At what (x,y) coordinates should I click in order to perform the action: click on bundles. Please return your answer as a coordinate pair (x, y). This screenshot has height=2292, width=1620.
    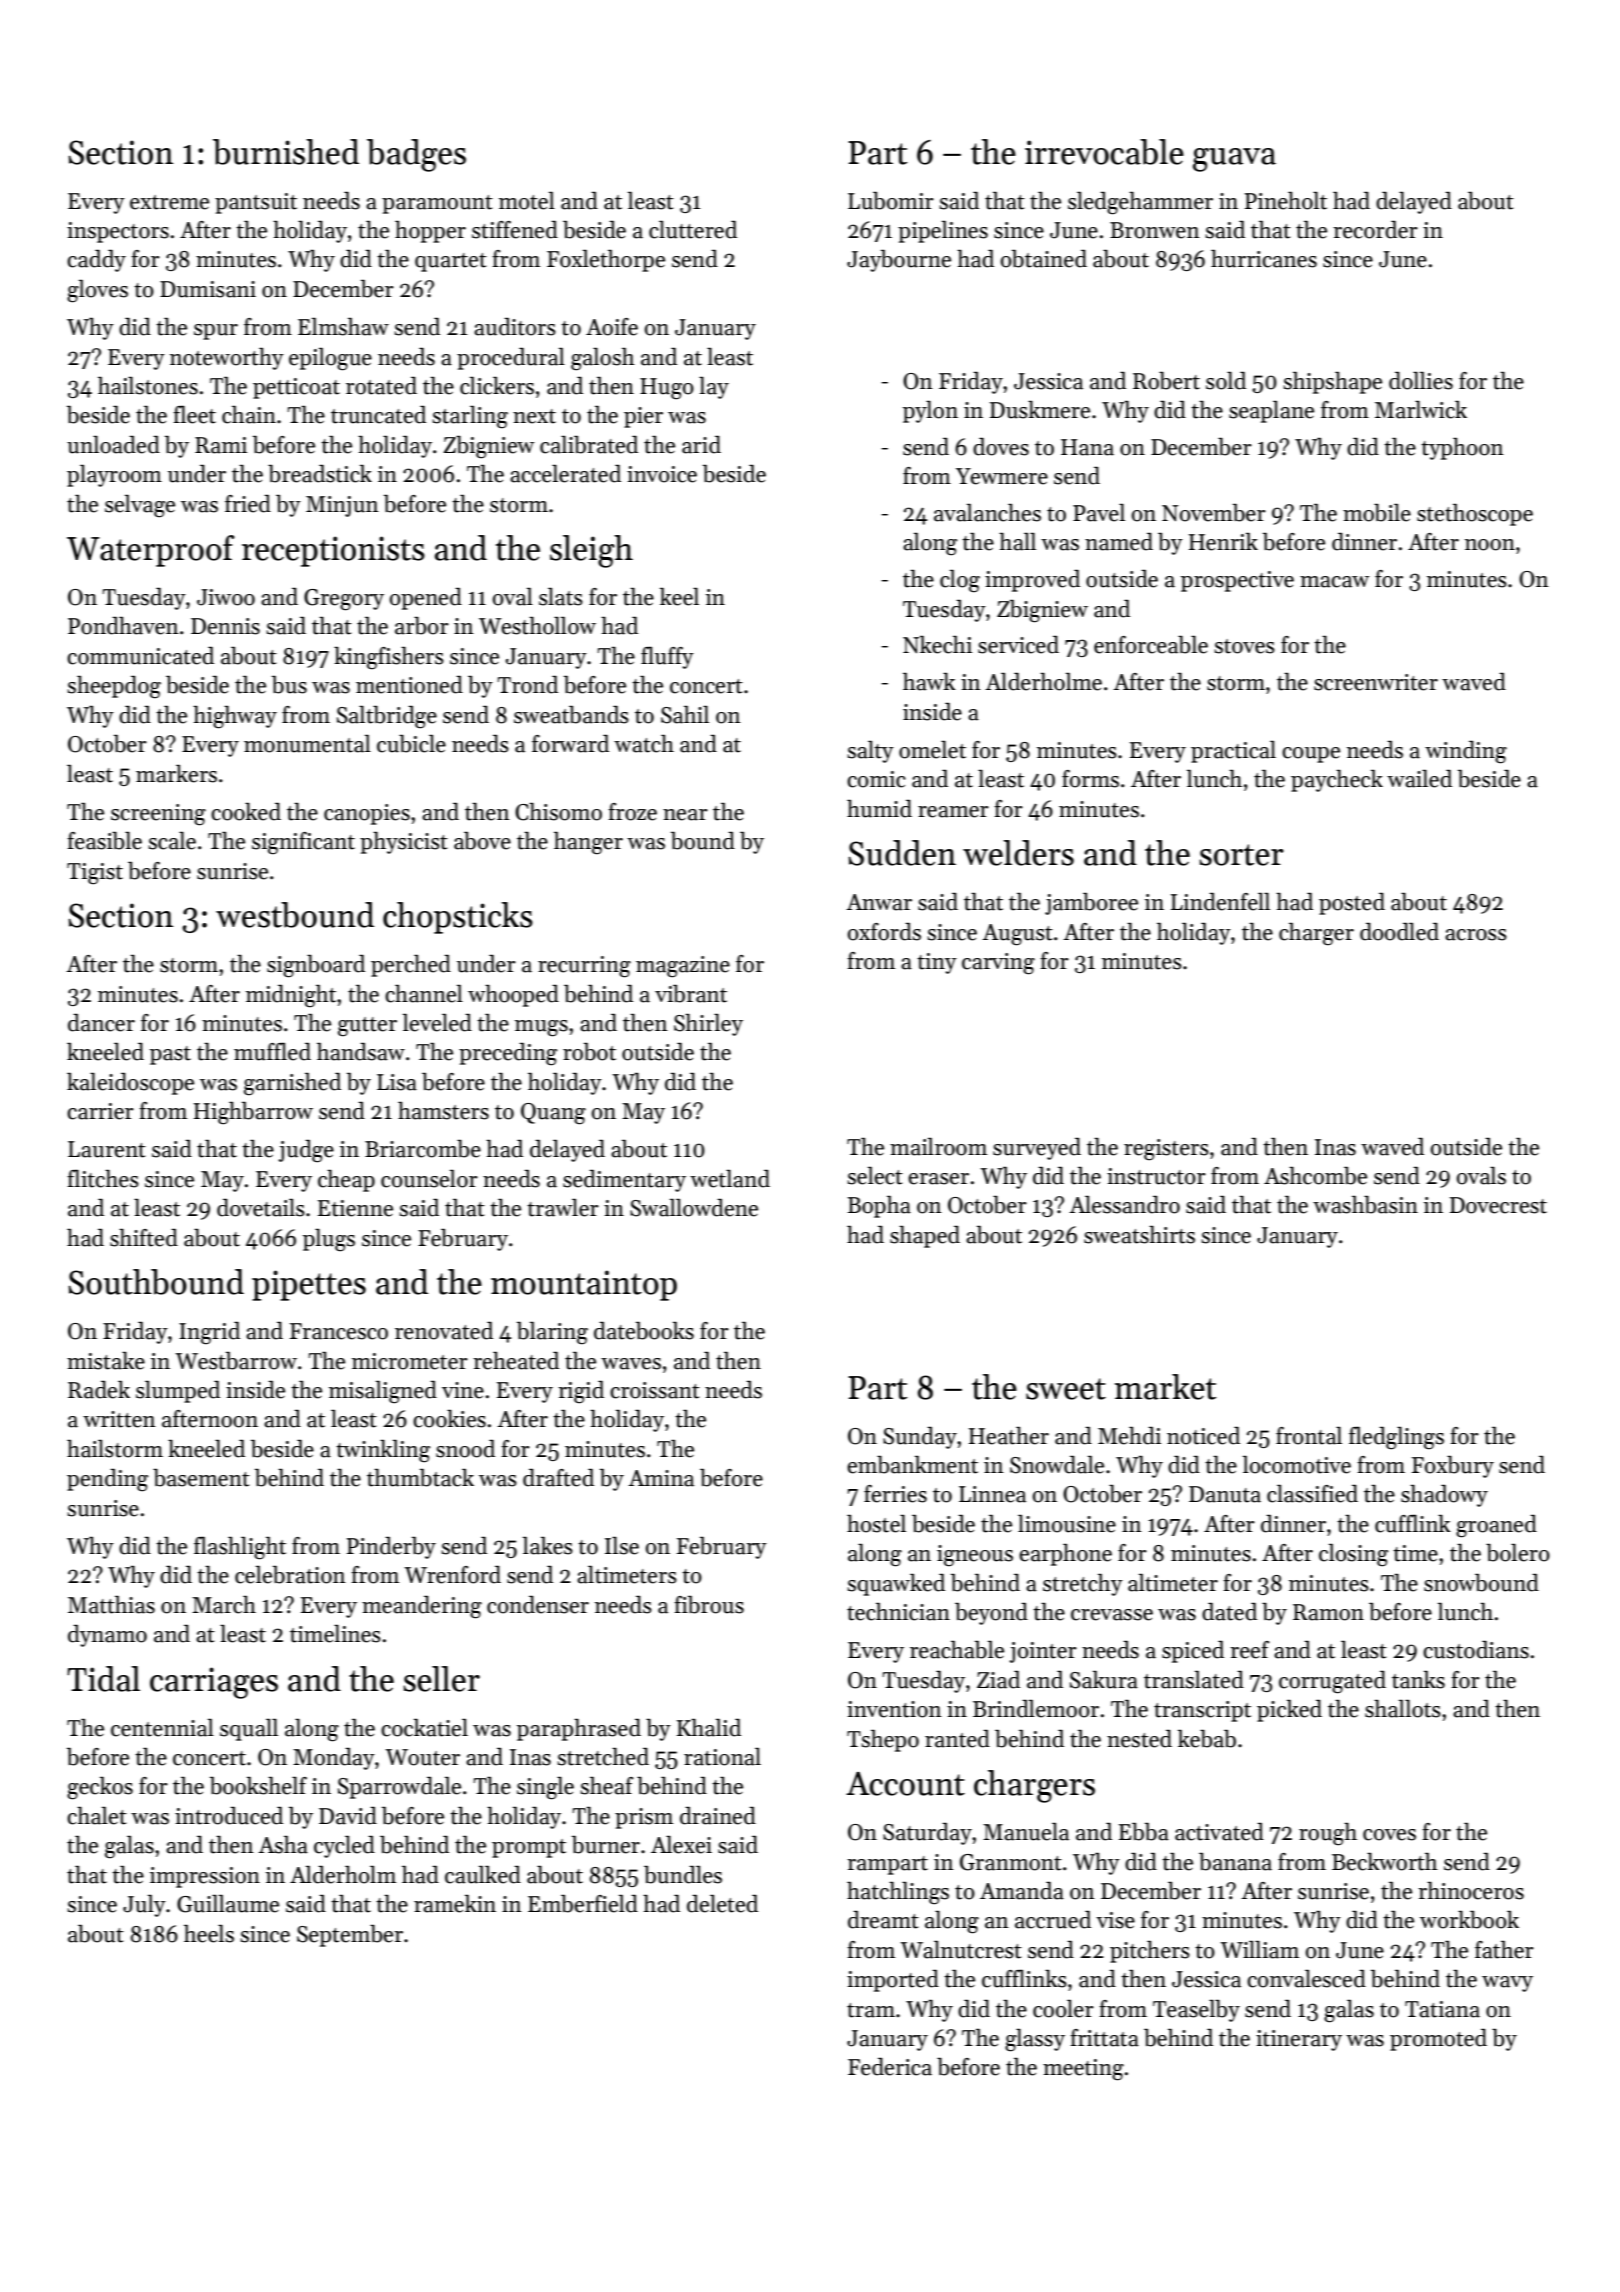
    Looking at the image, I should click on (683, 1875).
